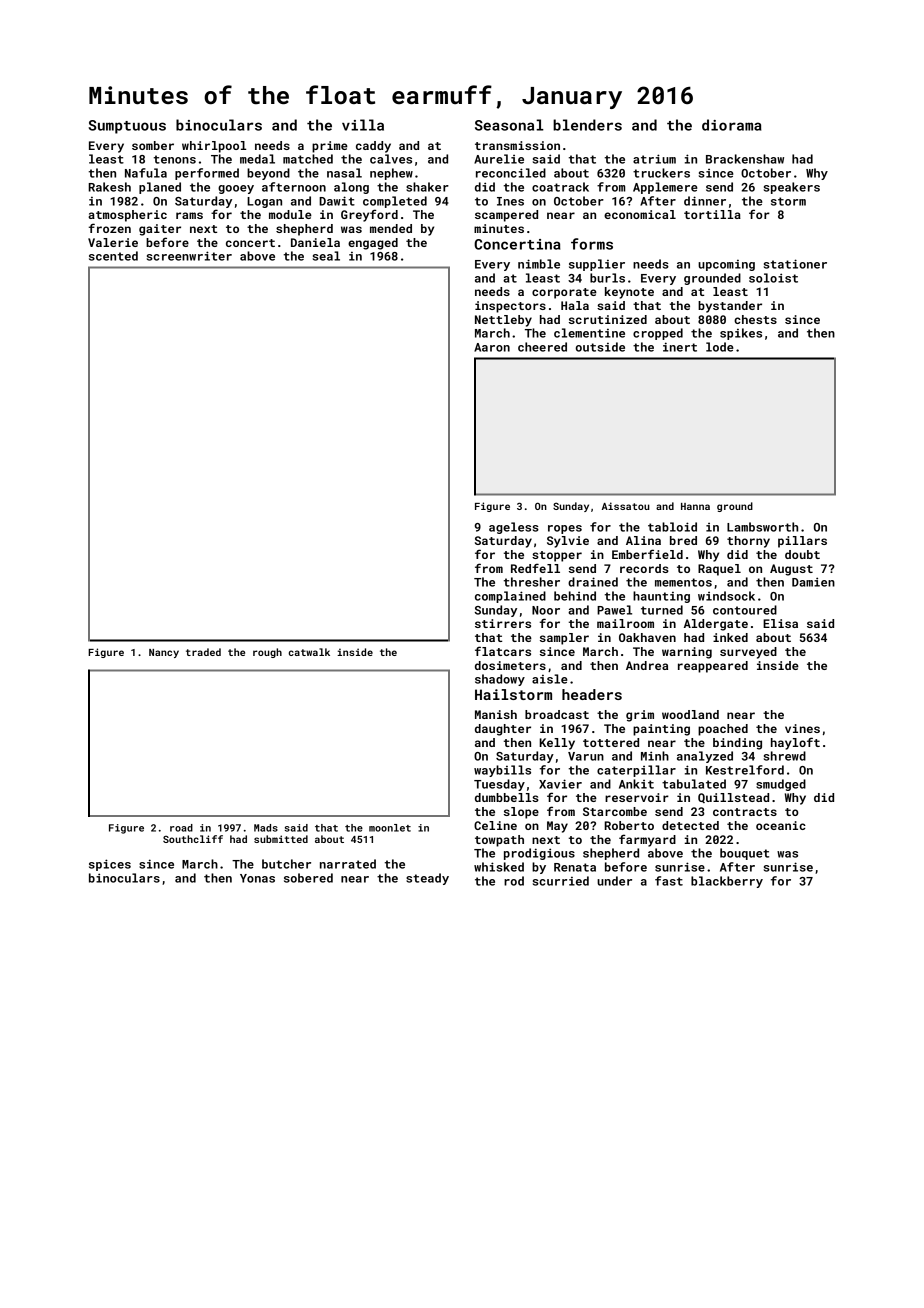 Image resolution: width=924 pixels, height=1308 pixels. What do you see at coordinates (492, 347) in the document?
I see `Aaron` at bounding box center [492, 347].
